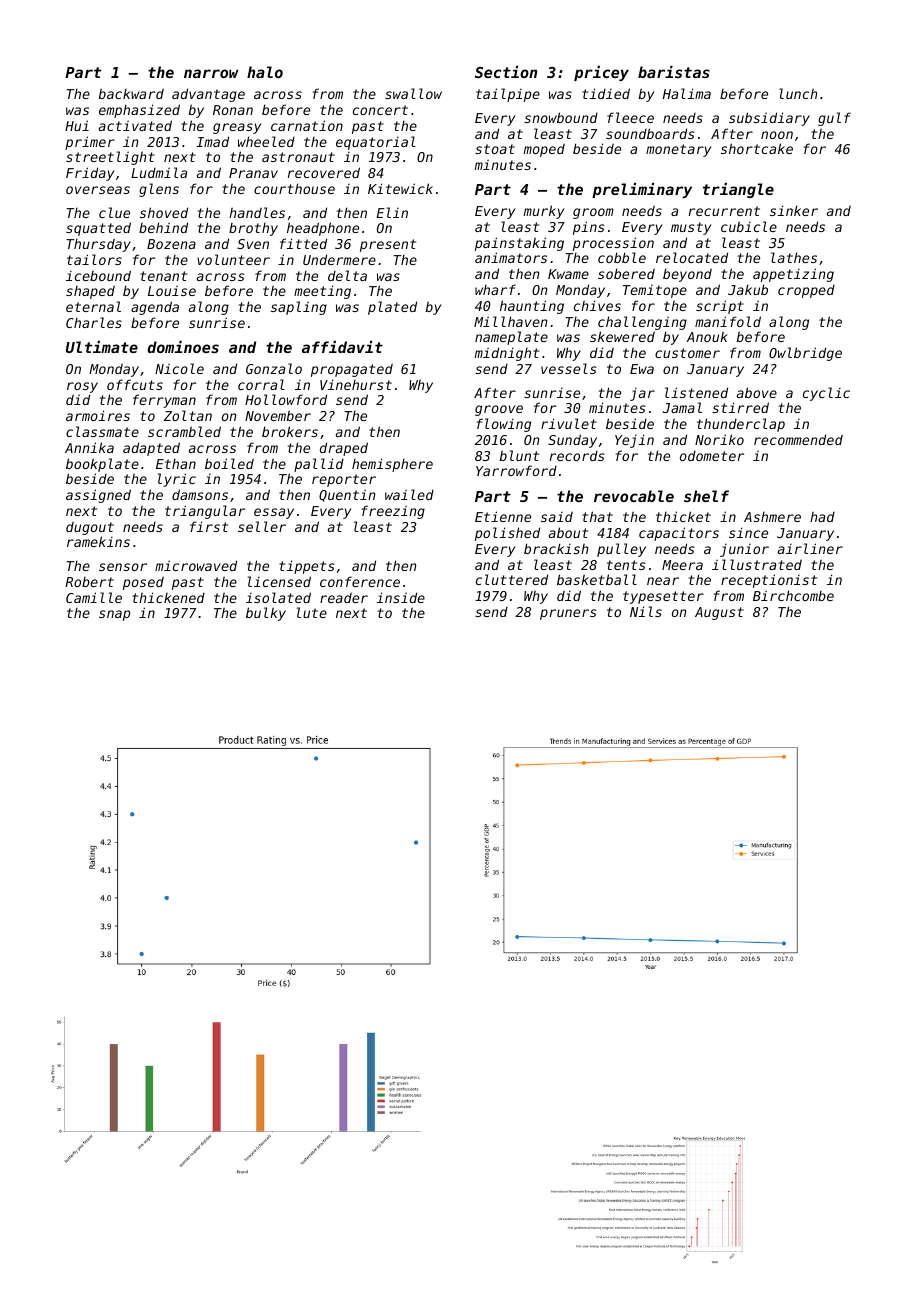 This screenshot has width=924, height=1308. What do you see at coordinates (568, 614) in the screenshot?
I see `pruners` at bounding box center [568, 614].
